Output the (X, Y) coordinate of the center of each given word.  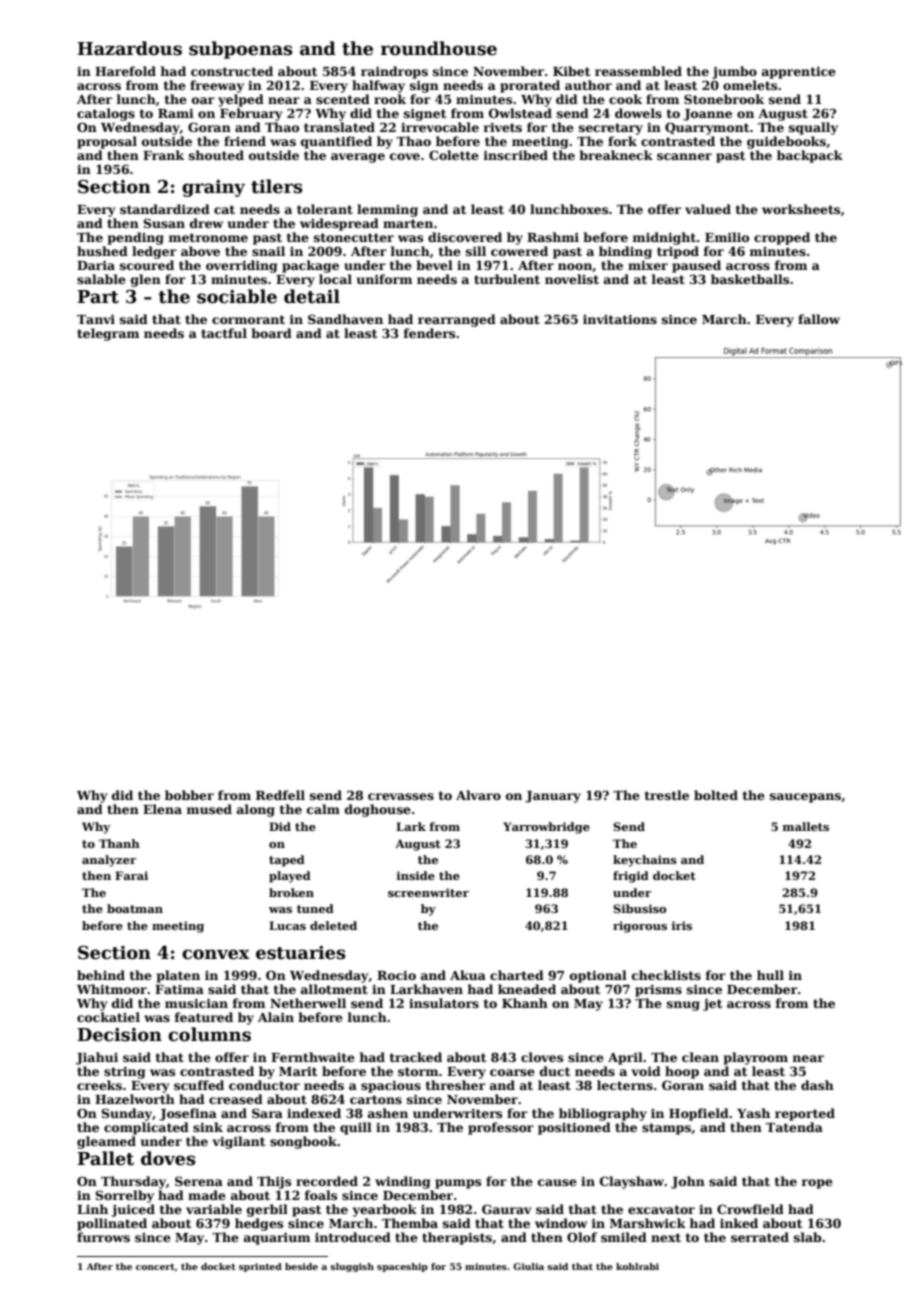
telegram (108, 334)
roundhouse (439, 48)
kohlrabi (637, 1266)
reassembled (638, 71)
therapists (457, 1238)
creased (236, 1099)
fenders (429, 333)
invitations (620, 319)
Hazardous (129, 48)
